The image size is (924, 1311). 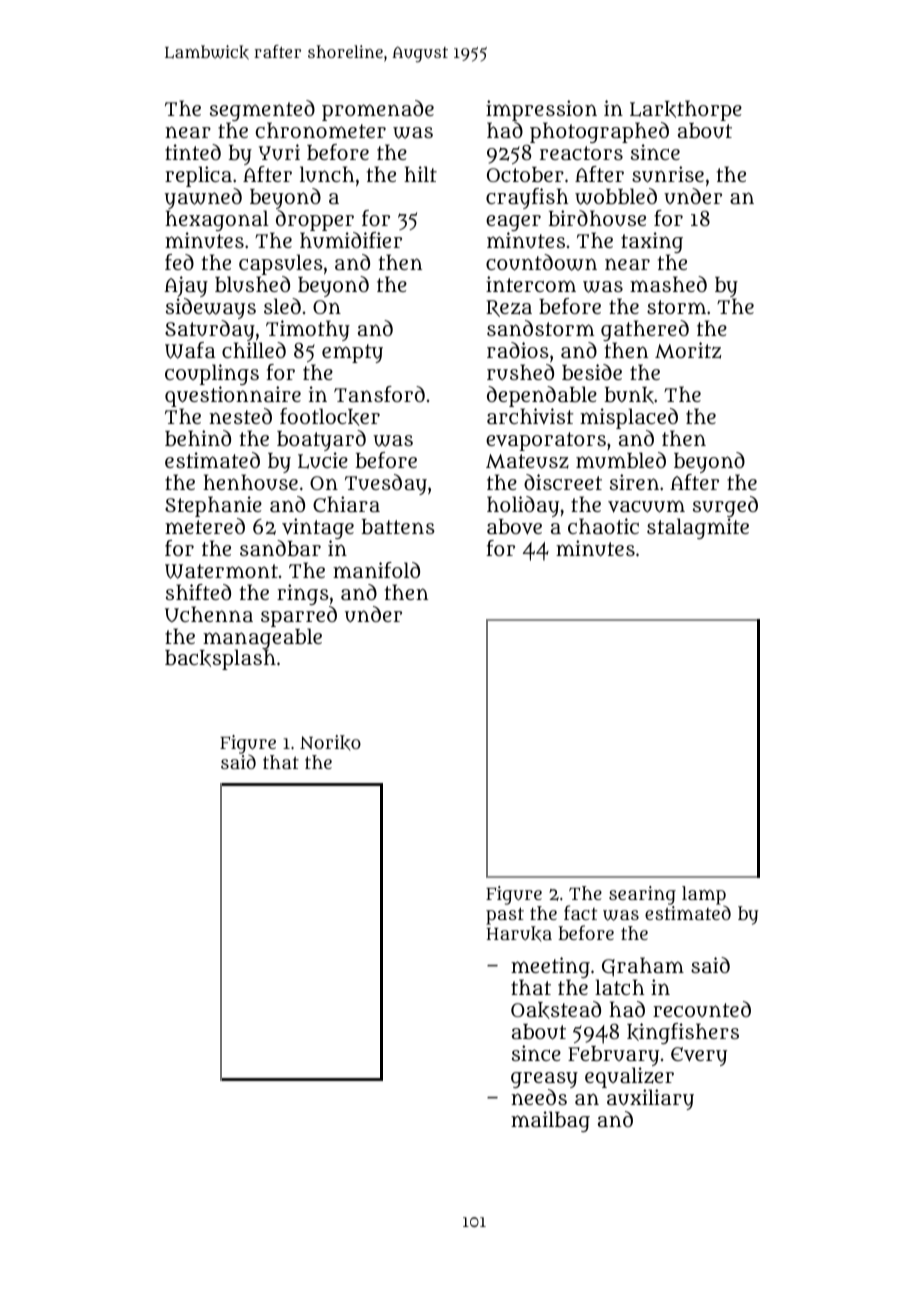 I want to click on greasy, so click(x=544, y=1080).
